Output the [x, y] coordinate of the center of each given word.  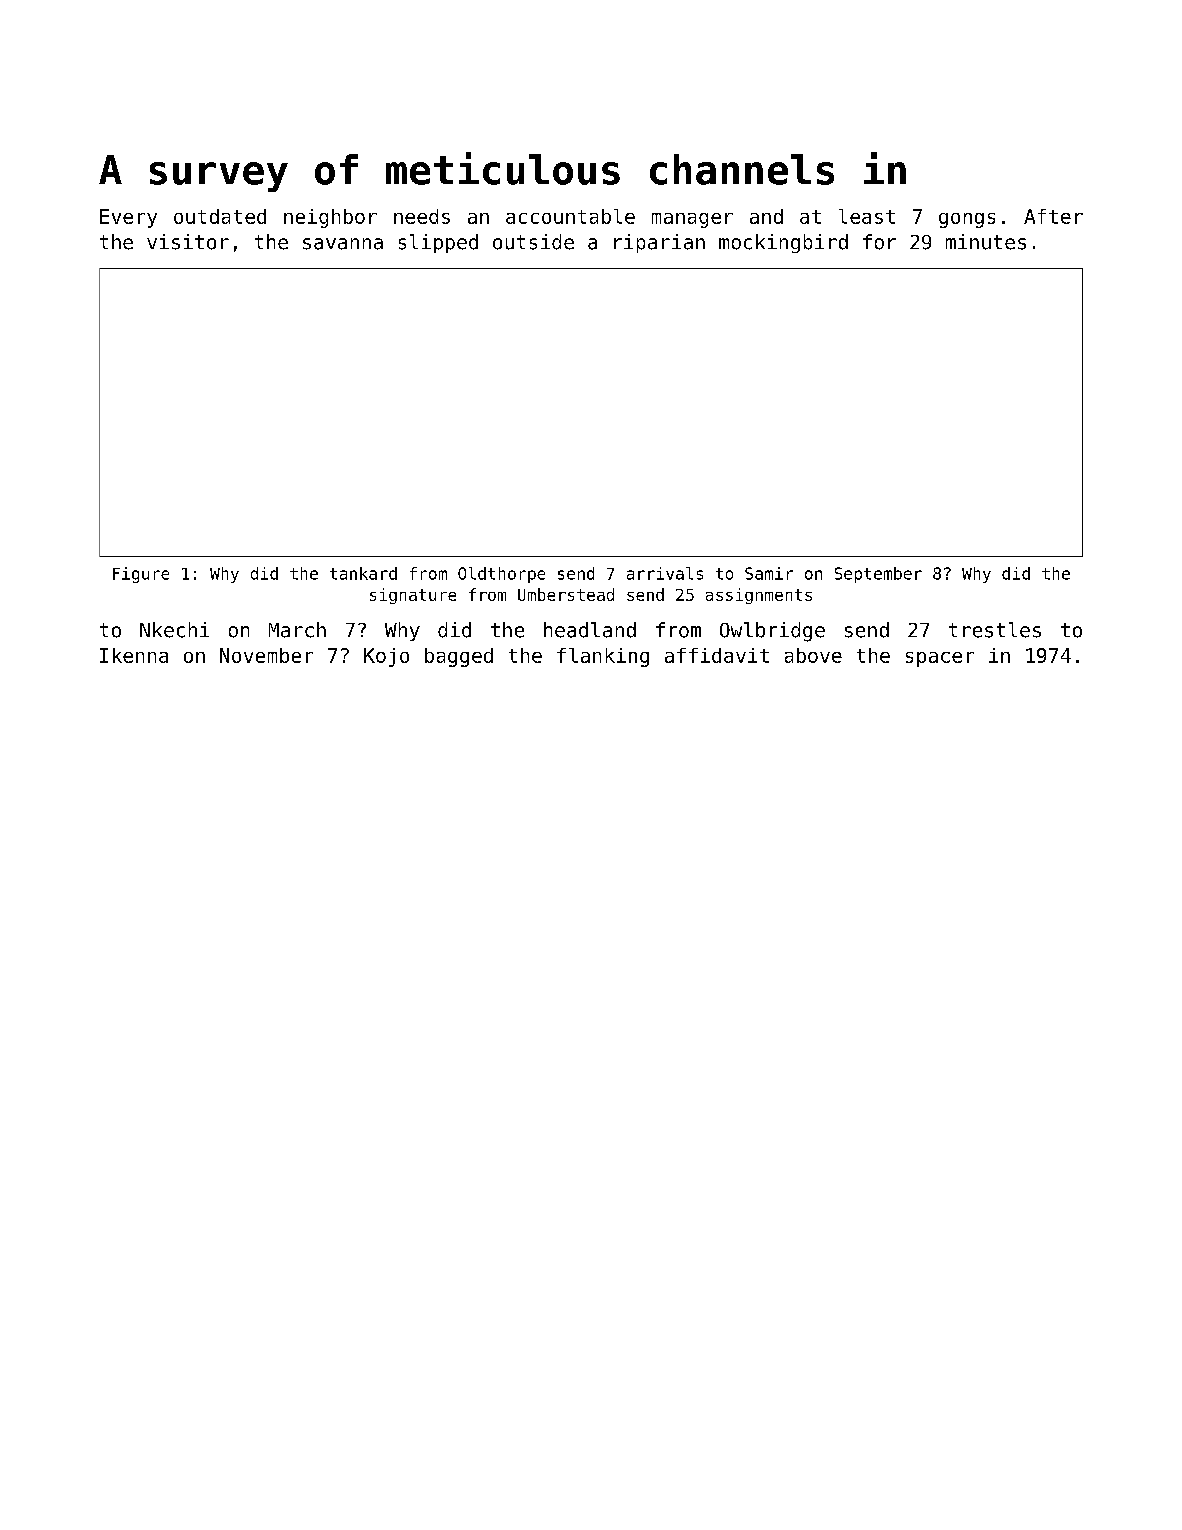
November [266, 655]
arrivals [665, 573]
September [878, 575]
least [867, 216]
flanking [603, 657]
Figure [141, 575]
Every [128, 218]
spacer [940, 659]
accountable [570, 216]
